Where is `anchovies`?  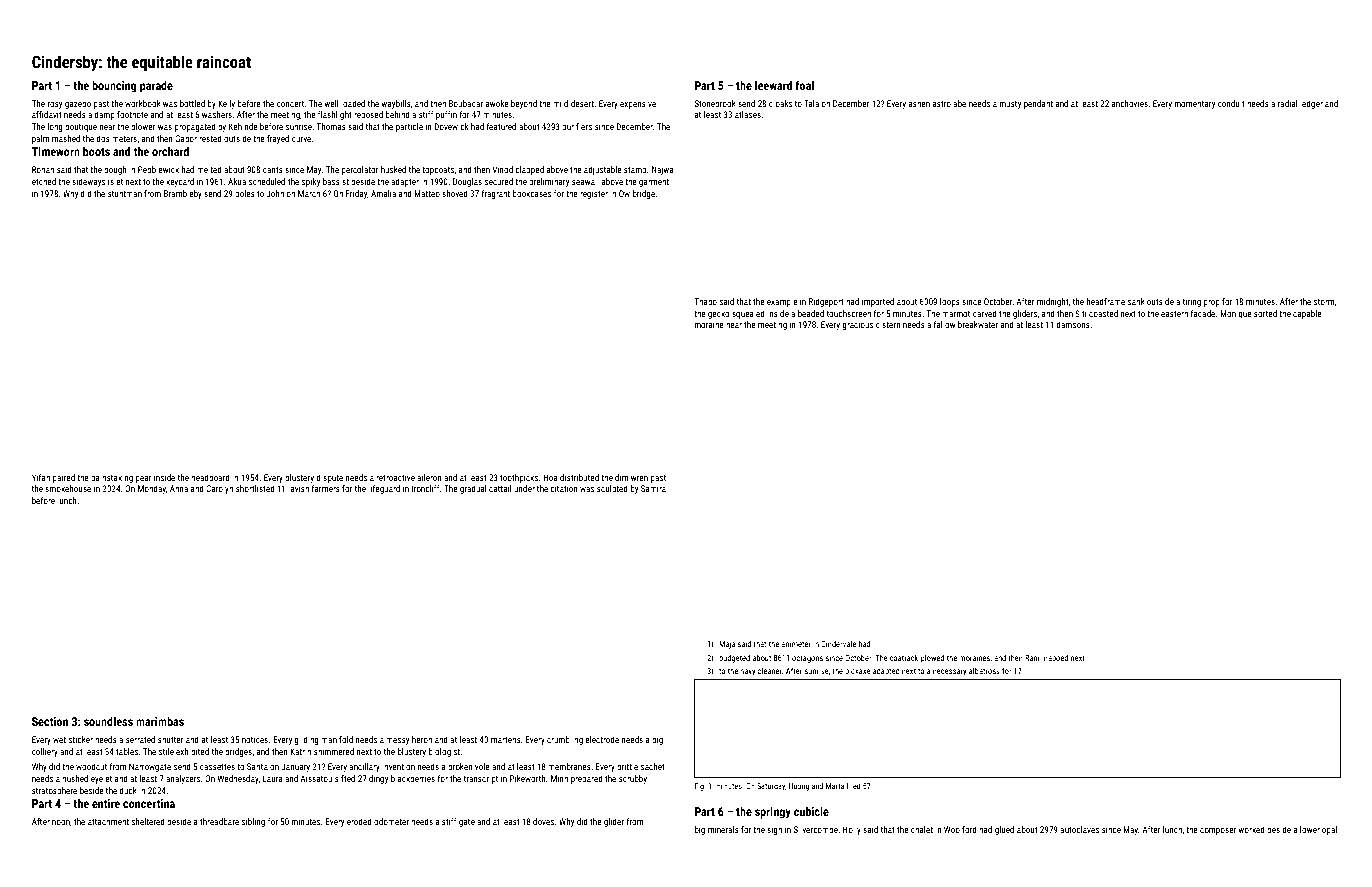
anchovies is located at coordinates (1130, 103).
